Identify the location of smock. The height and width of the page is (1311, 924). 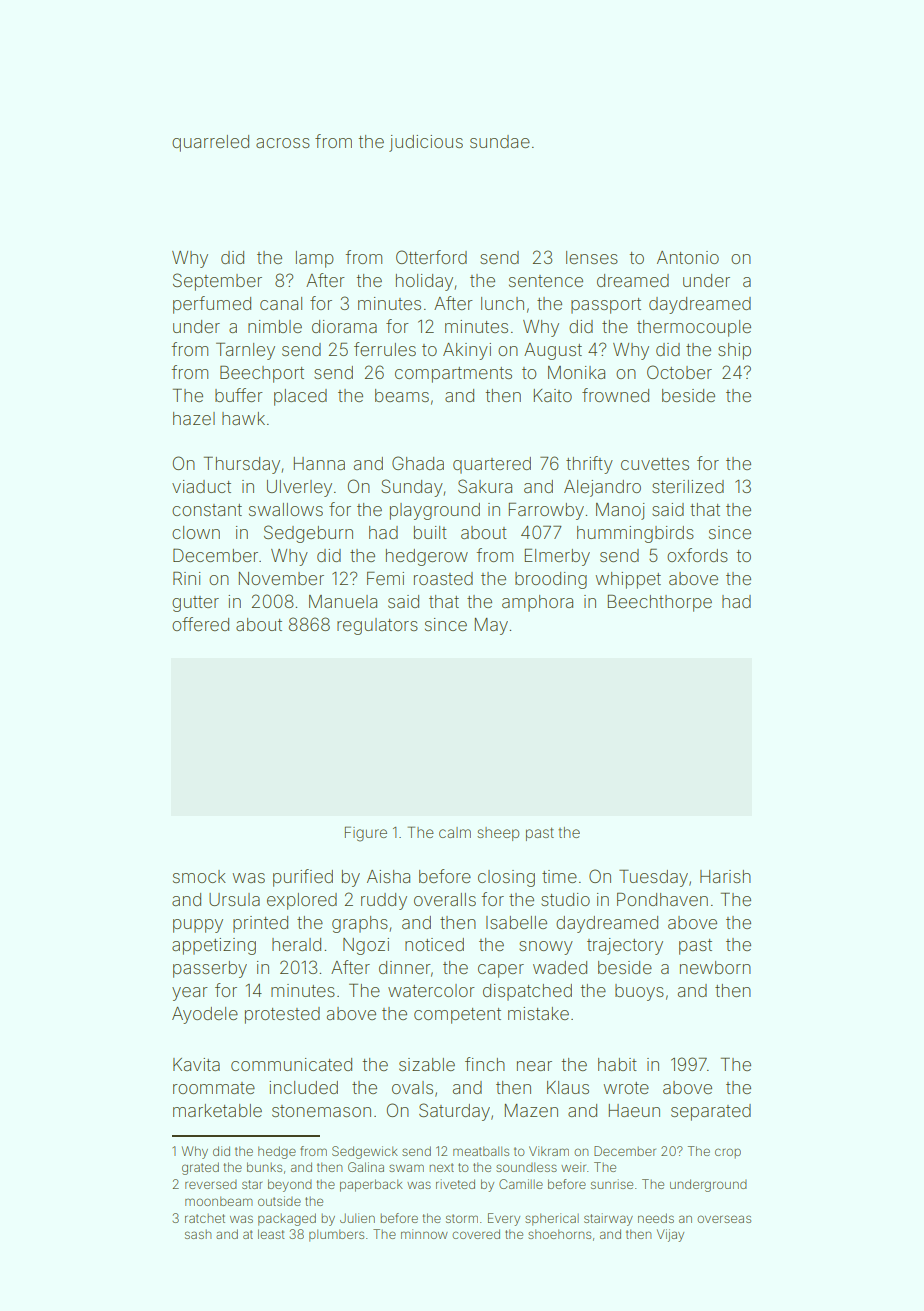
(199, 876).
